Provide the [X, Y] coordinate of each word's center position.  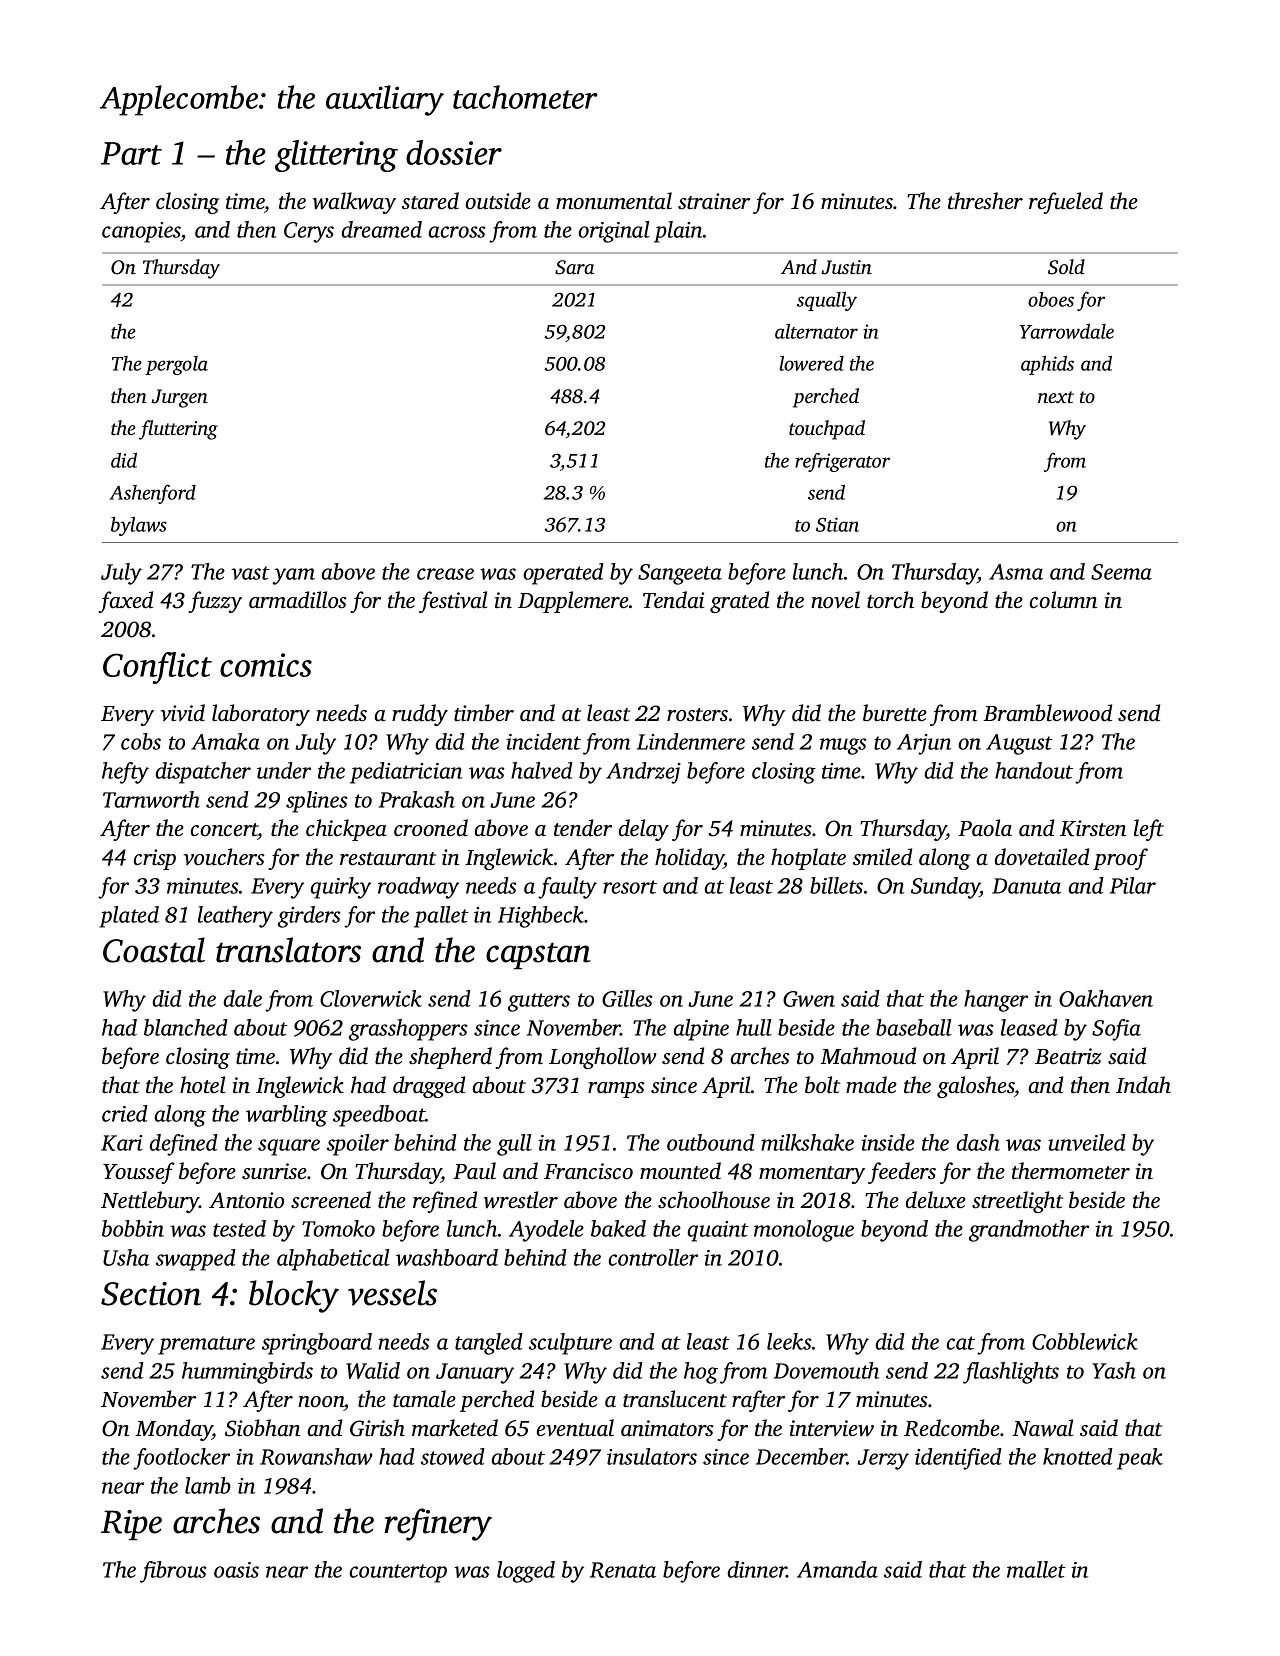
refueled [1066, 203]
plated [129, 917]
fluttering [178, 430]
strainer [714, 201]
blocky [294, 1296]
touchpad [827, 430]
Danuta [1026, 886]
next [1056, 397]
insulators [652, 1456]
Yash [1114, 1370]
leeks [789, 1341]
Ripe [131, 1525]
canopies [141, 232]
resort [630, 887]
